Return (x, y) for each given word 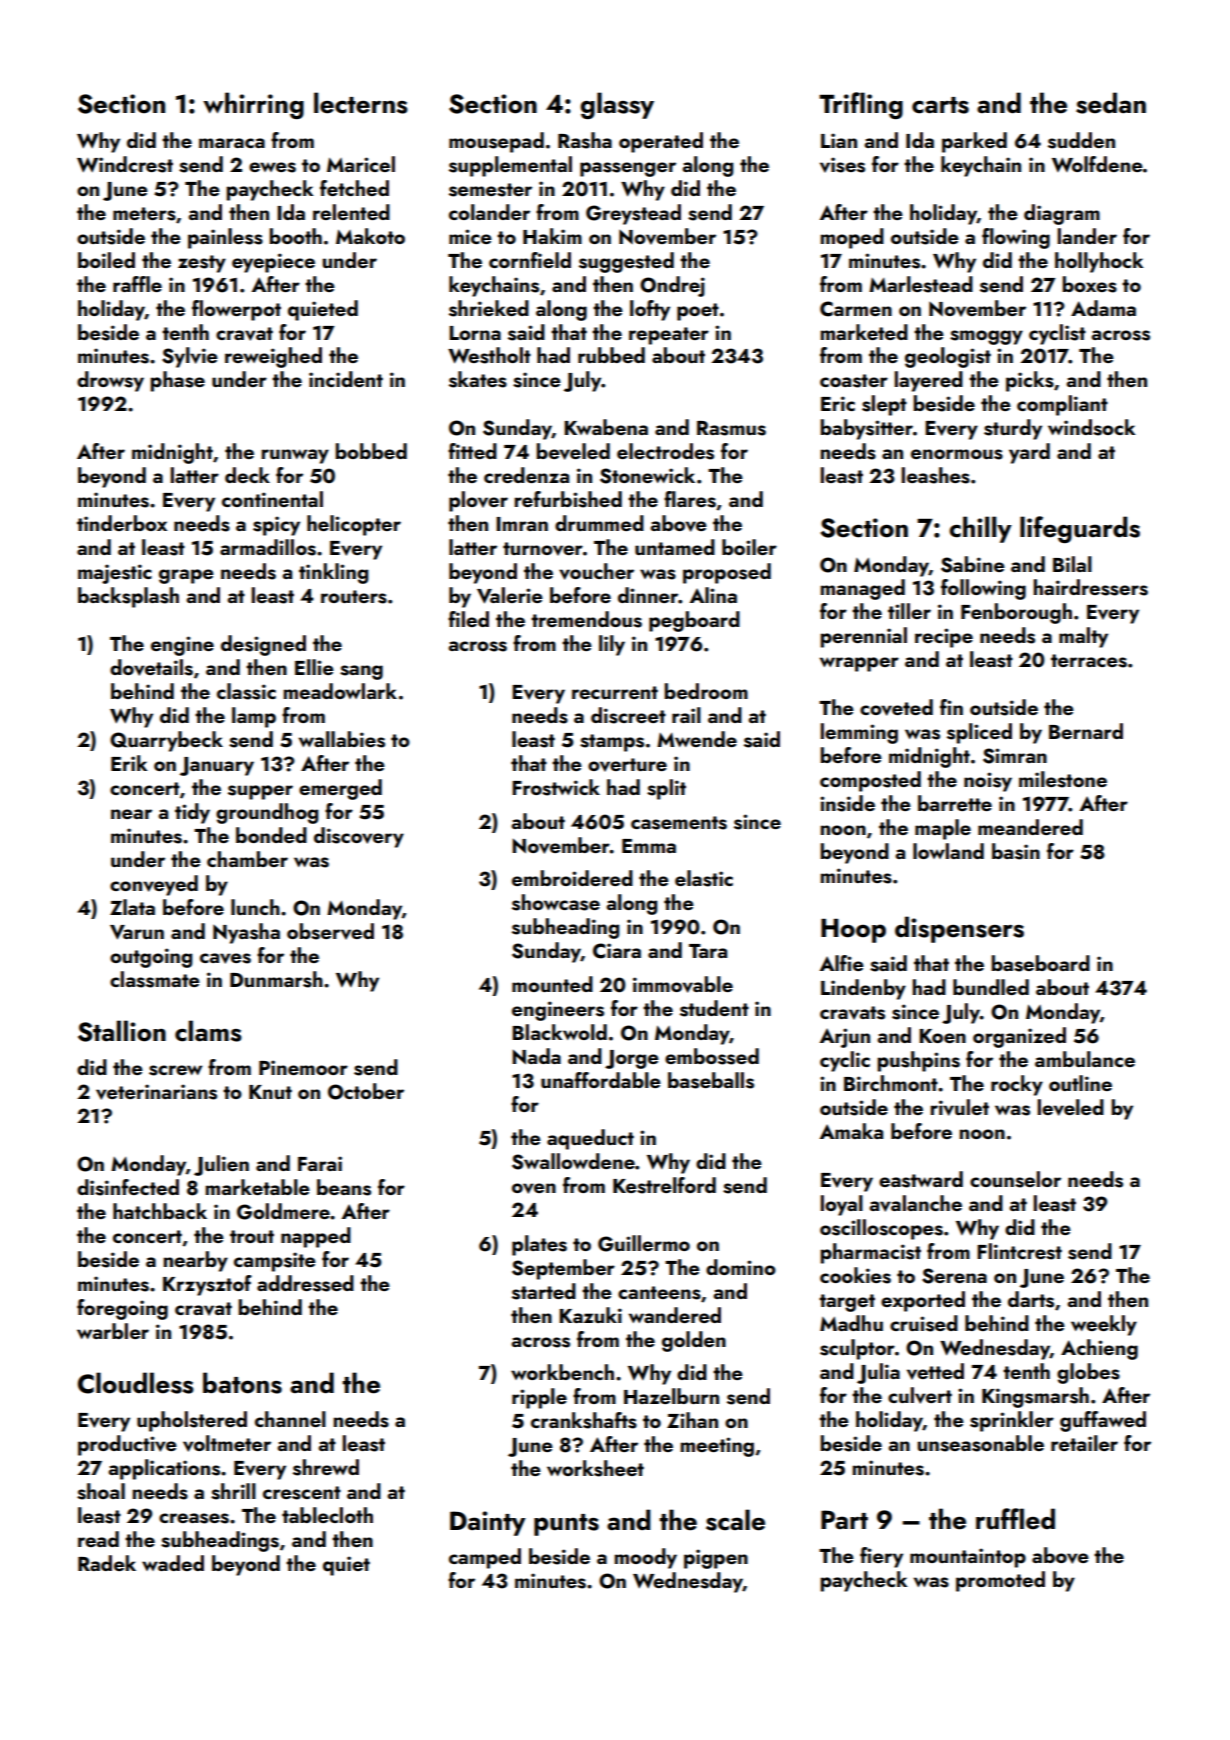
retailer (1084, 1443)
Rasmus (731, 428)
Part (844, 1519)
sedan (1111, 103)
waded (173, 1563)
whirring (253, 105)
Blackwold (559, 1032)
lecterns (361, 103)
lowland (948, 851)
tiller (909, 611)
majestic (115, 574)
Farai (320, 1163)
